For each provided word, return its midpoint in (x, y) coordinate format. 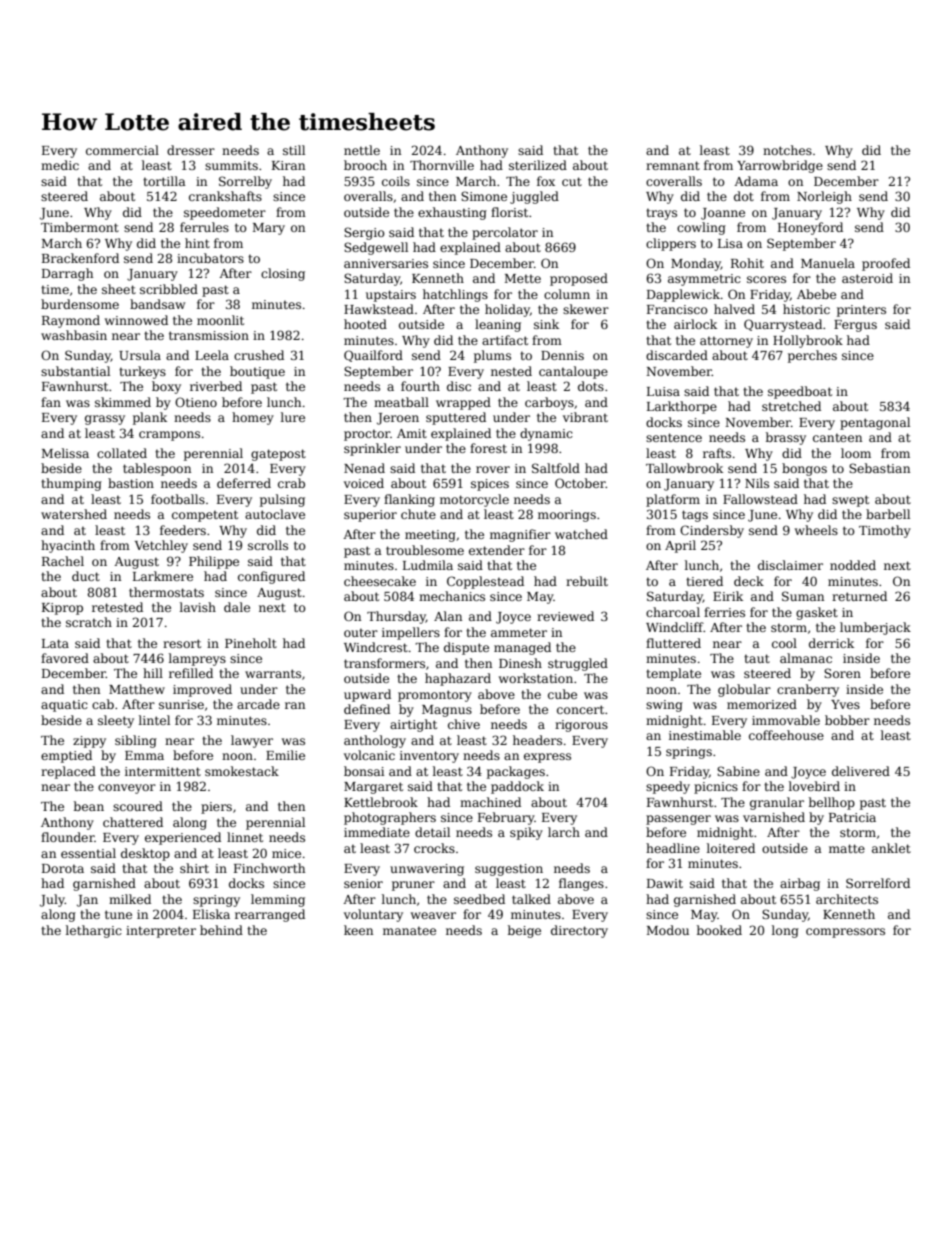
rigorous (581, 726)
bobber (847, 720)
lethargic (94, 931)
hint (197, 243)
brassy (786, 438)
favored (65, 658)
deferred (244, 483)
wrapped (463, 403)
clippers (671, 244)
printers (861, 311)
